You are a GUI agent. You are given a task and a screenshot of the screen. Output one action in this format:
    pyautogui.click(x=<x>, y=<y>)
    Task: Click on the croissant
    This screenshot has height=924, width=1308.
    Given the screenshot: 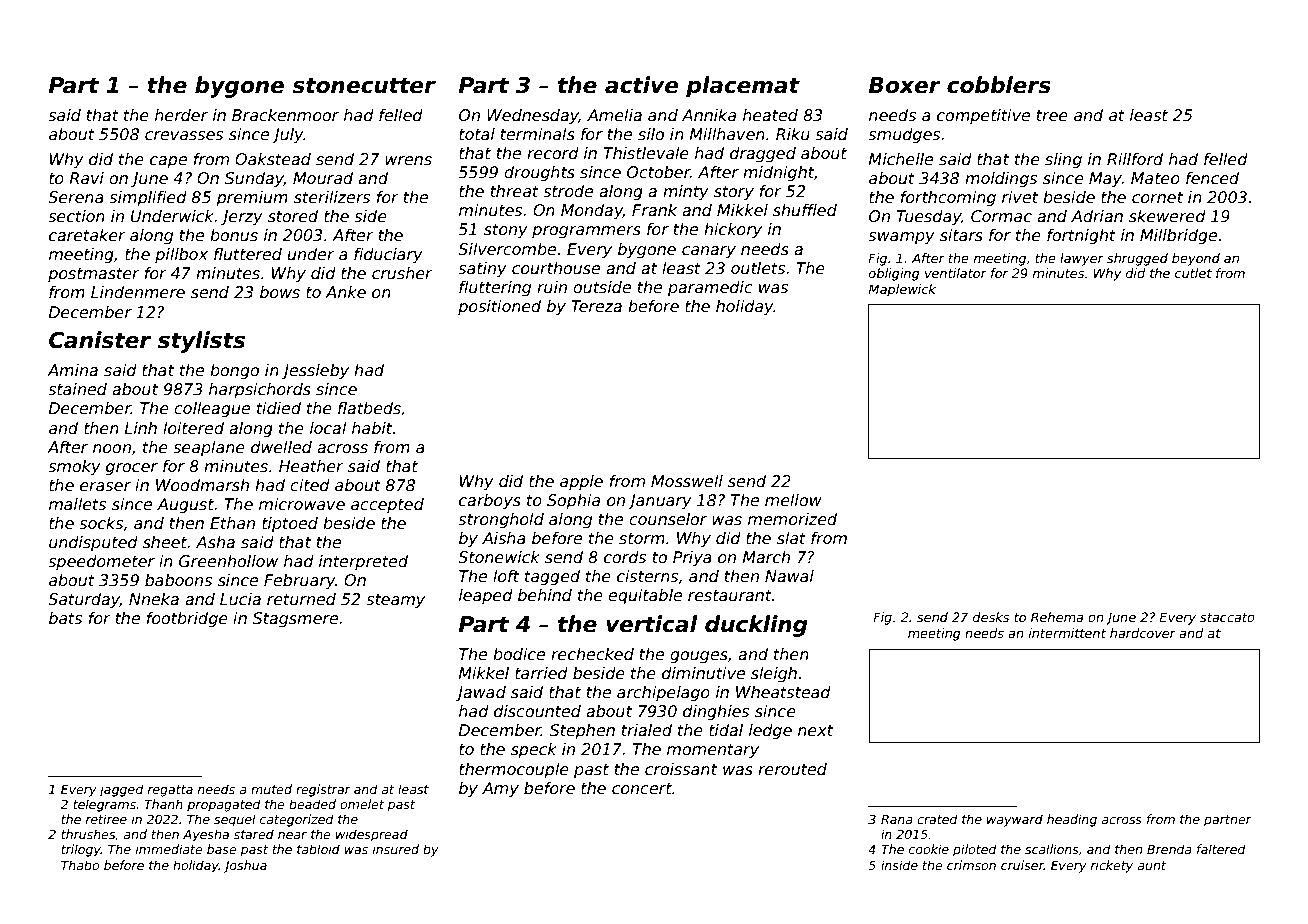 What is the action you would take?
    pyautogui.click(x=681, y=769)
